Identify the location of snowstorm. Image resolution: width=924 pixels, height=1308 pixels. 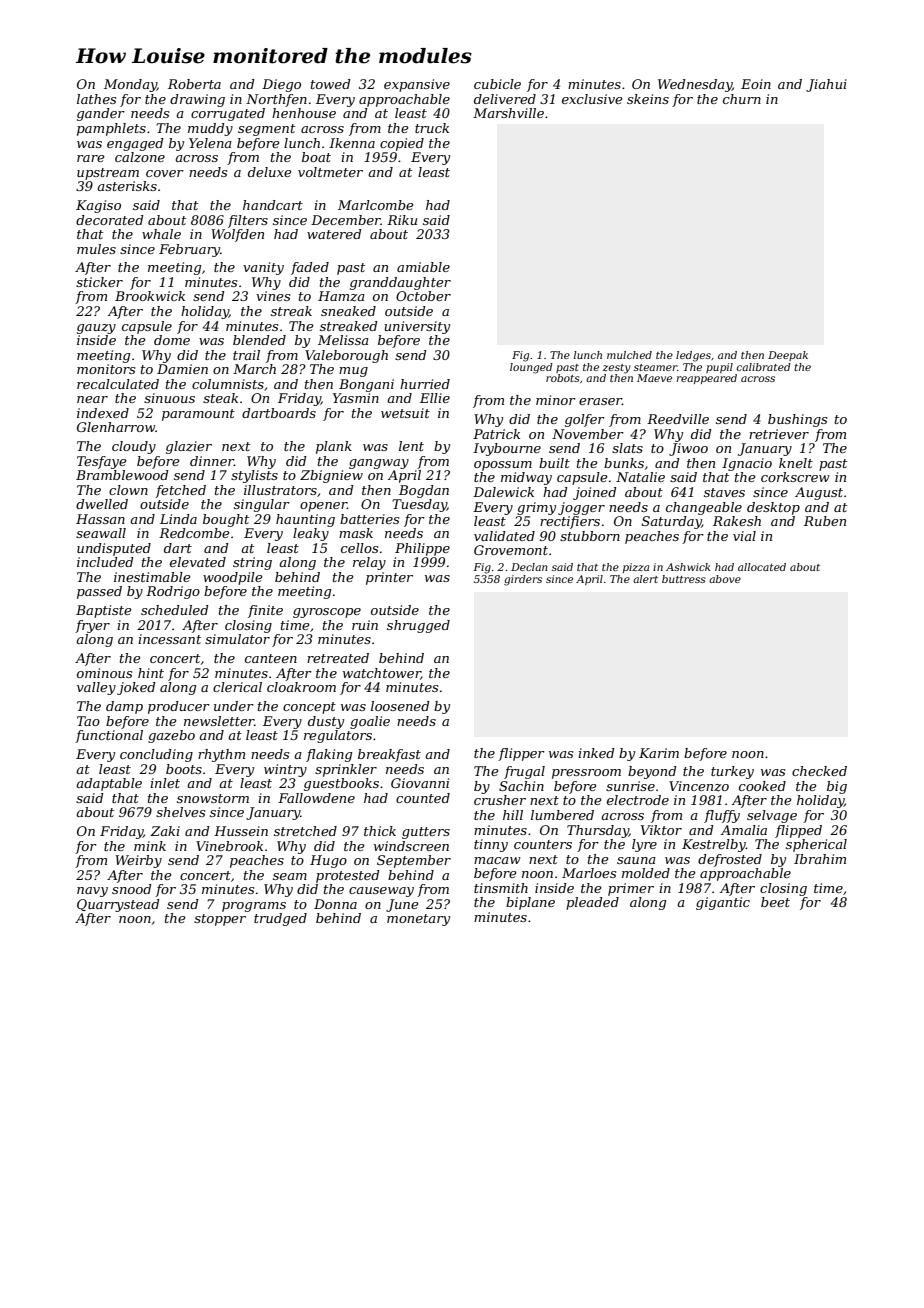
(213, 798).
